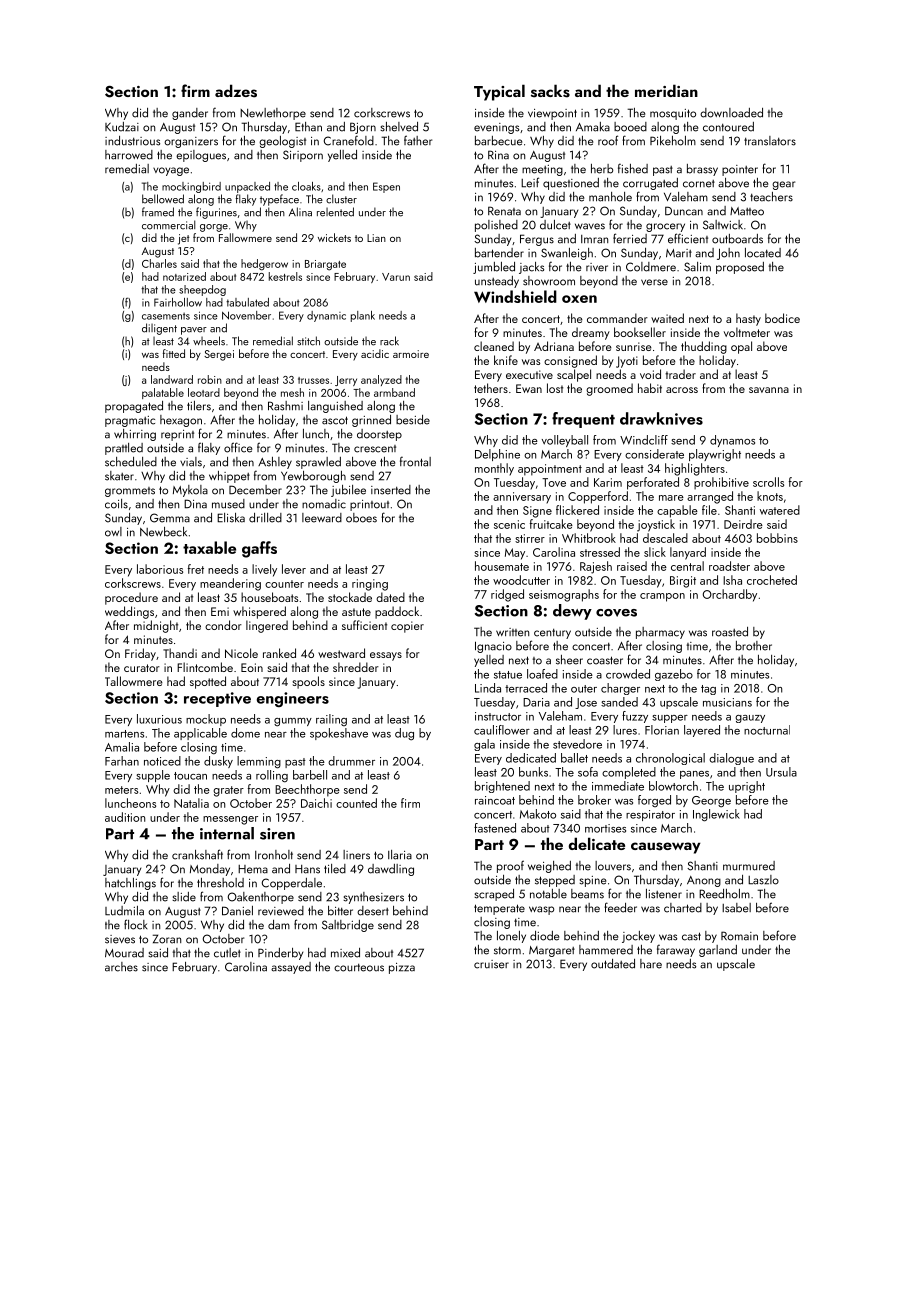 This screenshot has height=1316, width=908. Describe the element at coordinates (197, 854) in the screenshot. I see `crankshaft` at that location.
